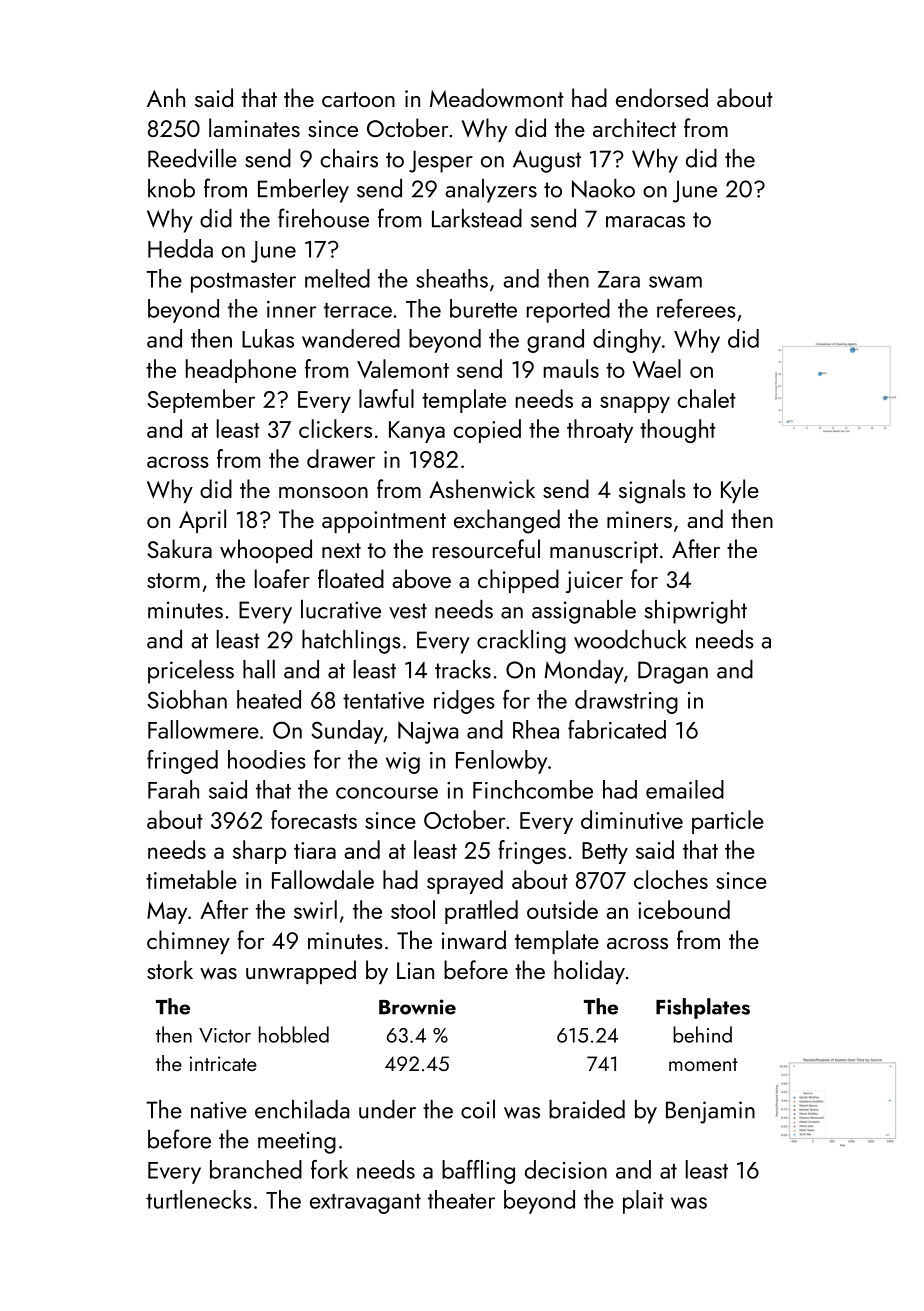  I want to click on Anh, so click(166, 97).
